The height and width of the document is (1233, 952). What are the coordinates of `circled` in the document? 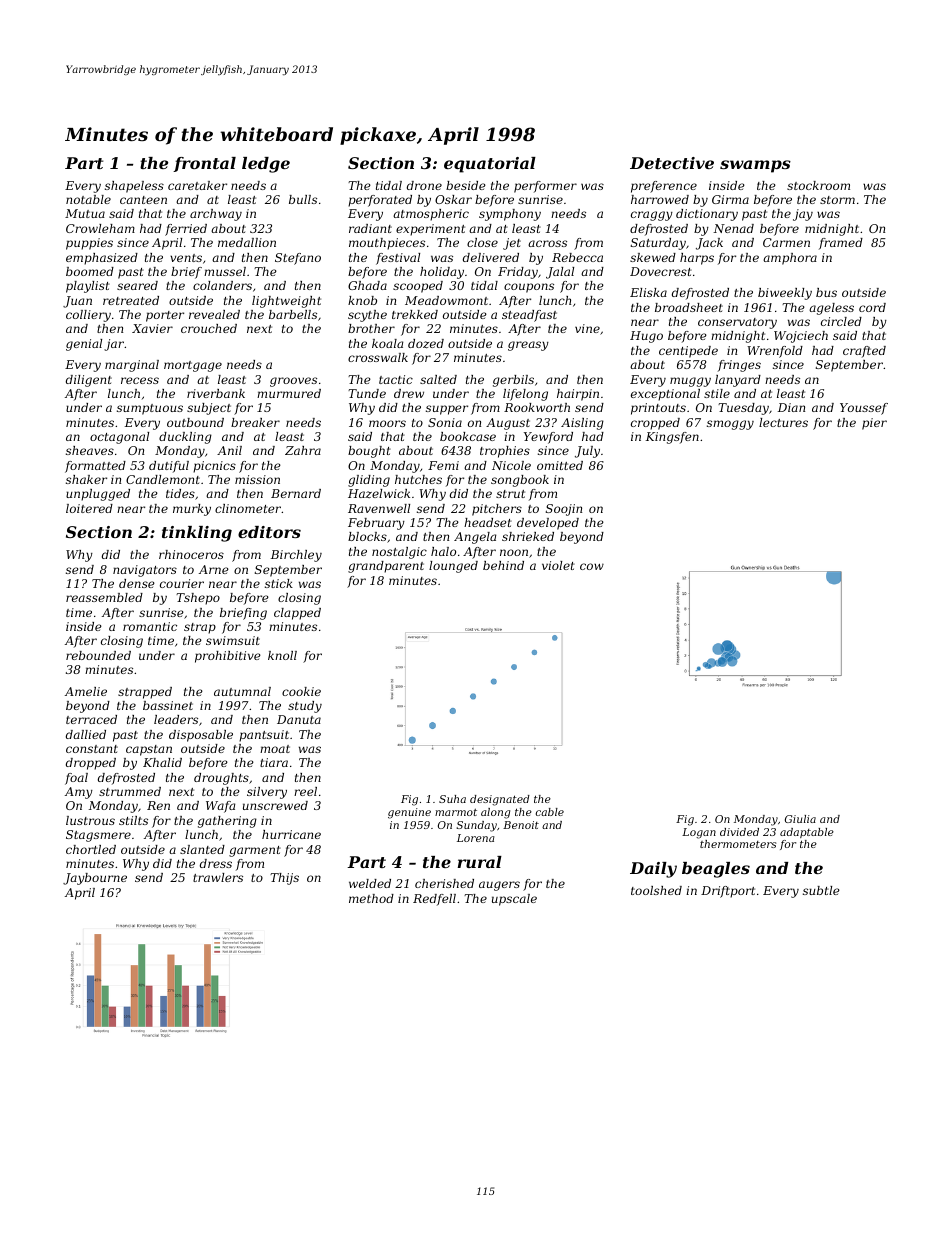 It's located at (841, 321).
